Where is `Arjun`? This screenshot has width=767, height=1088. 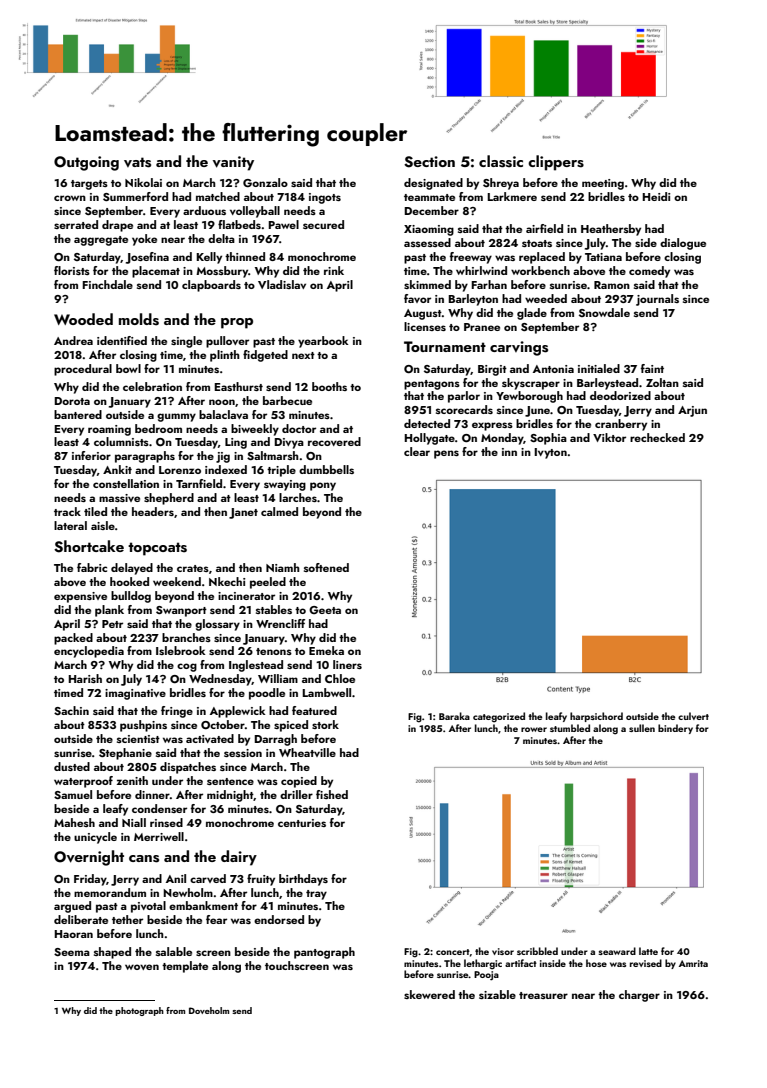 Arjun is located at coordinates (692, 411).
